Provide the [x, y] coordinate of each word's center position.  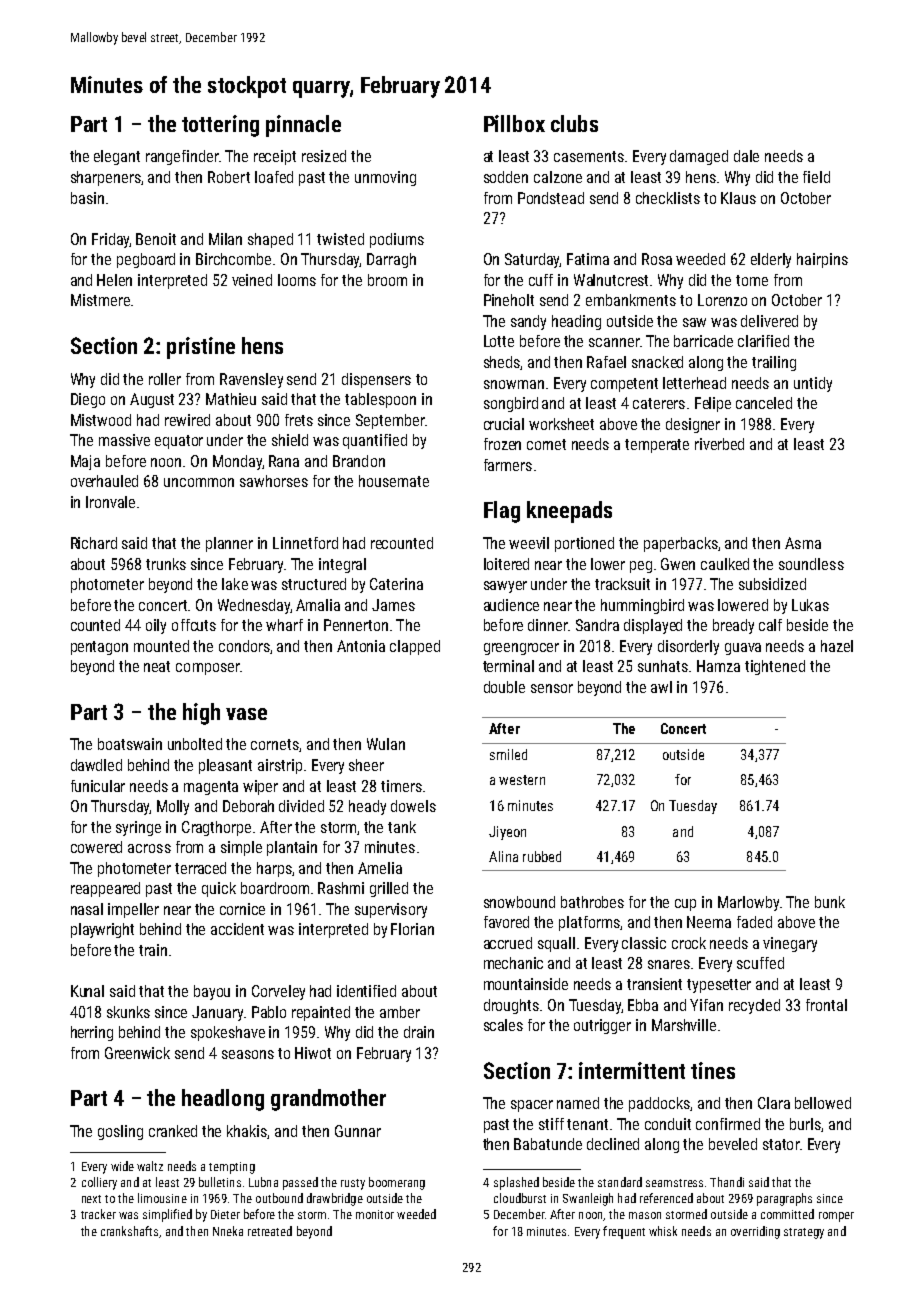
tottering [220, 126]
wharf [284, 625]
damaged [699, 157]
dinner [548, 625]
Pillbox [514, 123]
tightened [775, 667]
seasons [248, 1054]
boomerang [397, 1183]
